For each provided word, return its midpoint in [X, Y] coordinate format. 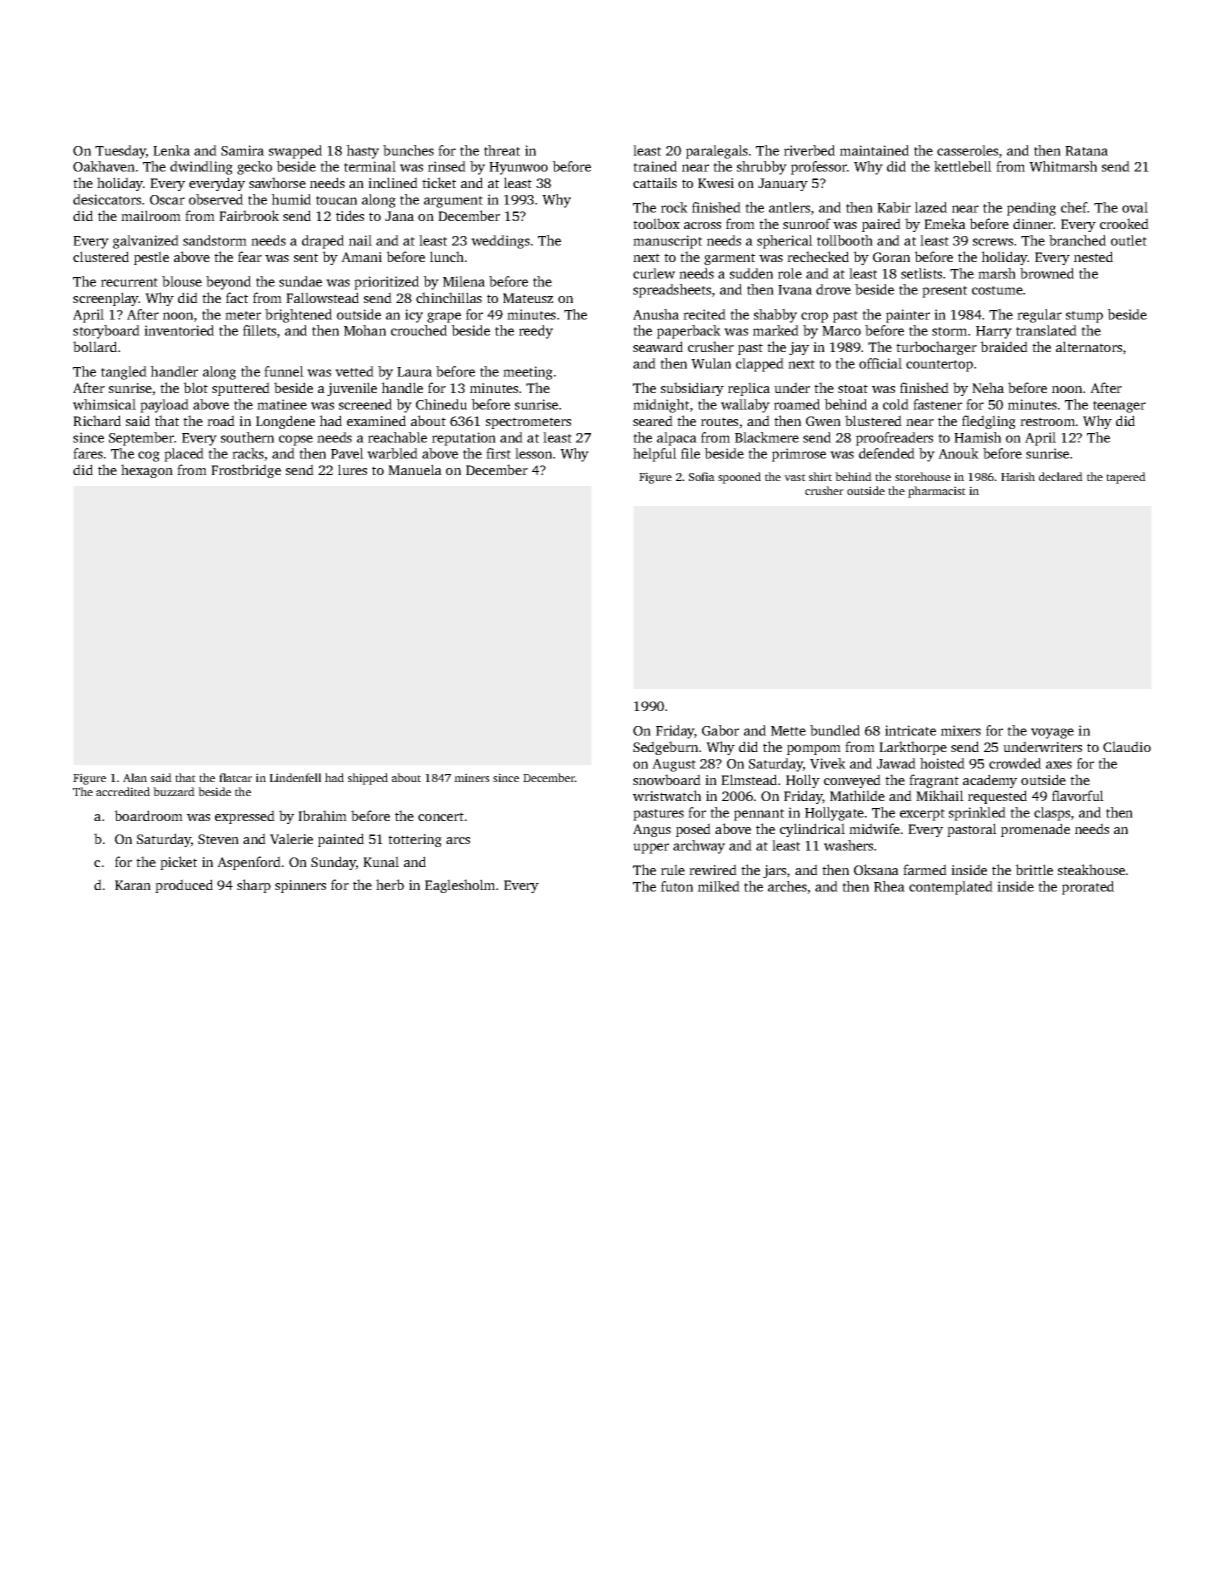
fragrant [934, 781]
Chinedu [441, 404]
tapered [1126, 478]
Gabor [720, 730]
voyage [1052, 733]
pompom [814, 750]
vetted [354, 371]
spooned [739, 478]
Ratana [1086, 151]
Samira [242, 150]
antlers [789, 207]
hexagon [147, 471]
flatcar [235, 777]
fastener [937, 404]
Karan [133, 885]
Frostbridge [246, 471]
